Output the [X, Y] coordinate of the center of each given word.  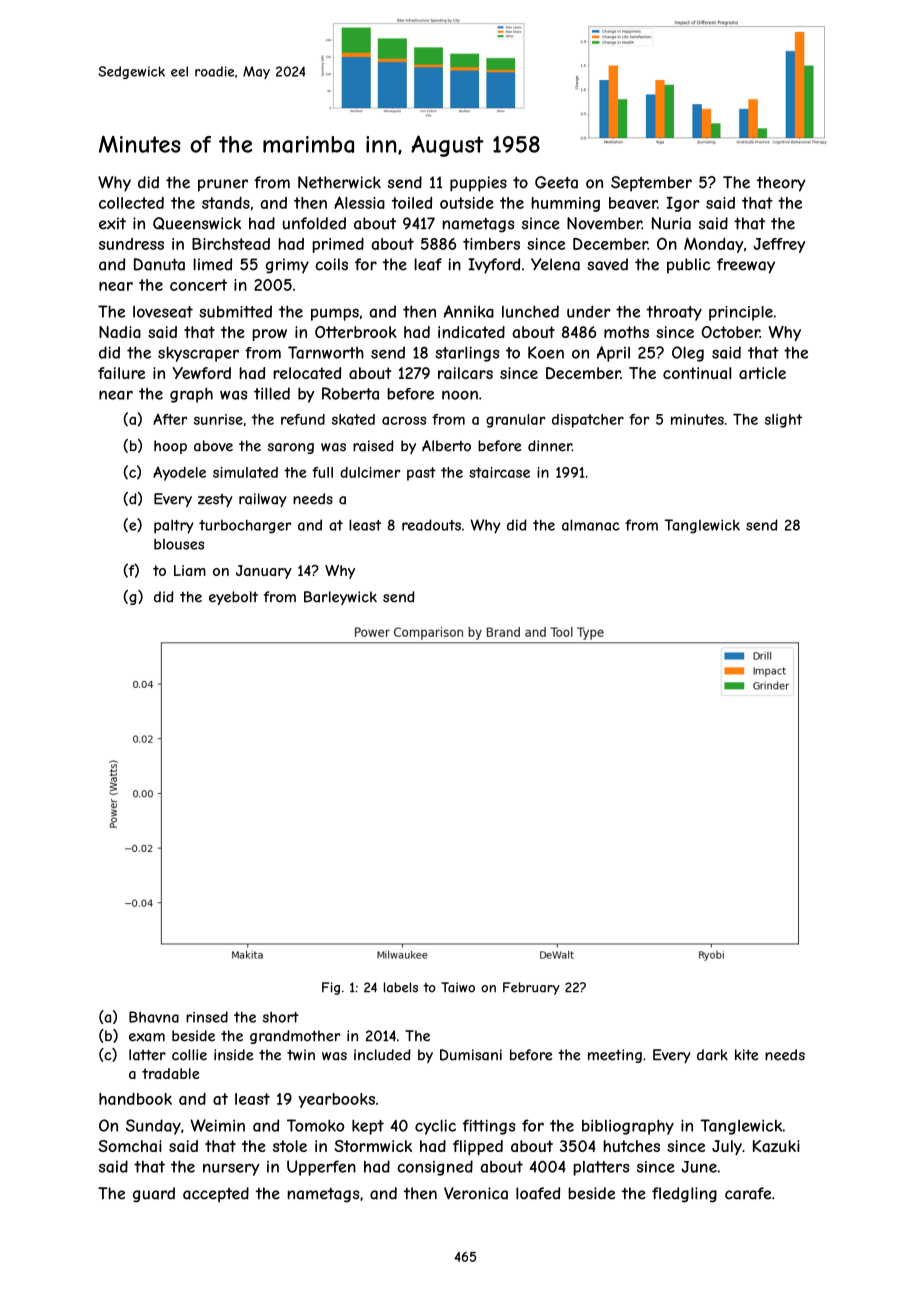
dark [712, 1055]
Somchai [130, 1146]
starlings [467, 354]
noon [460, 395]
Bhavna [154, 1017]
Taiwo [458, 987]
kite [747, 1055]
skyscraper [198, 354]
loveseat [163, 312]
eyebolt [233, 598]
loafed [538, 1193]
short [281, 1017]
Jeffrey [779, 245]
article [762, 373]
